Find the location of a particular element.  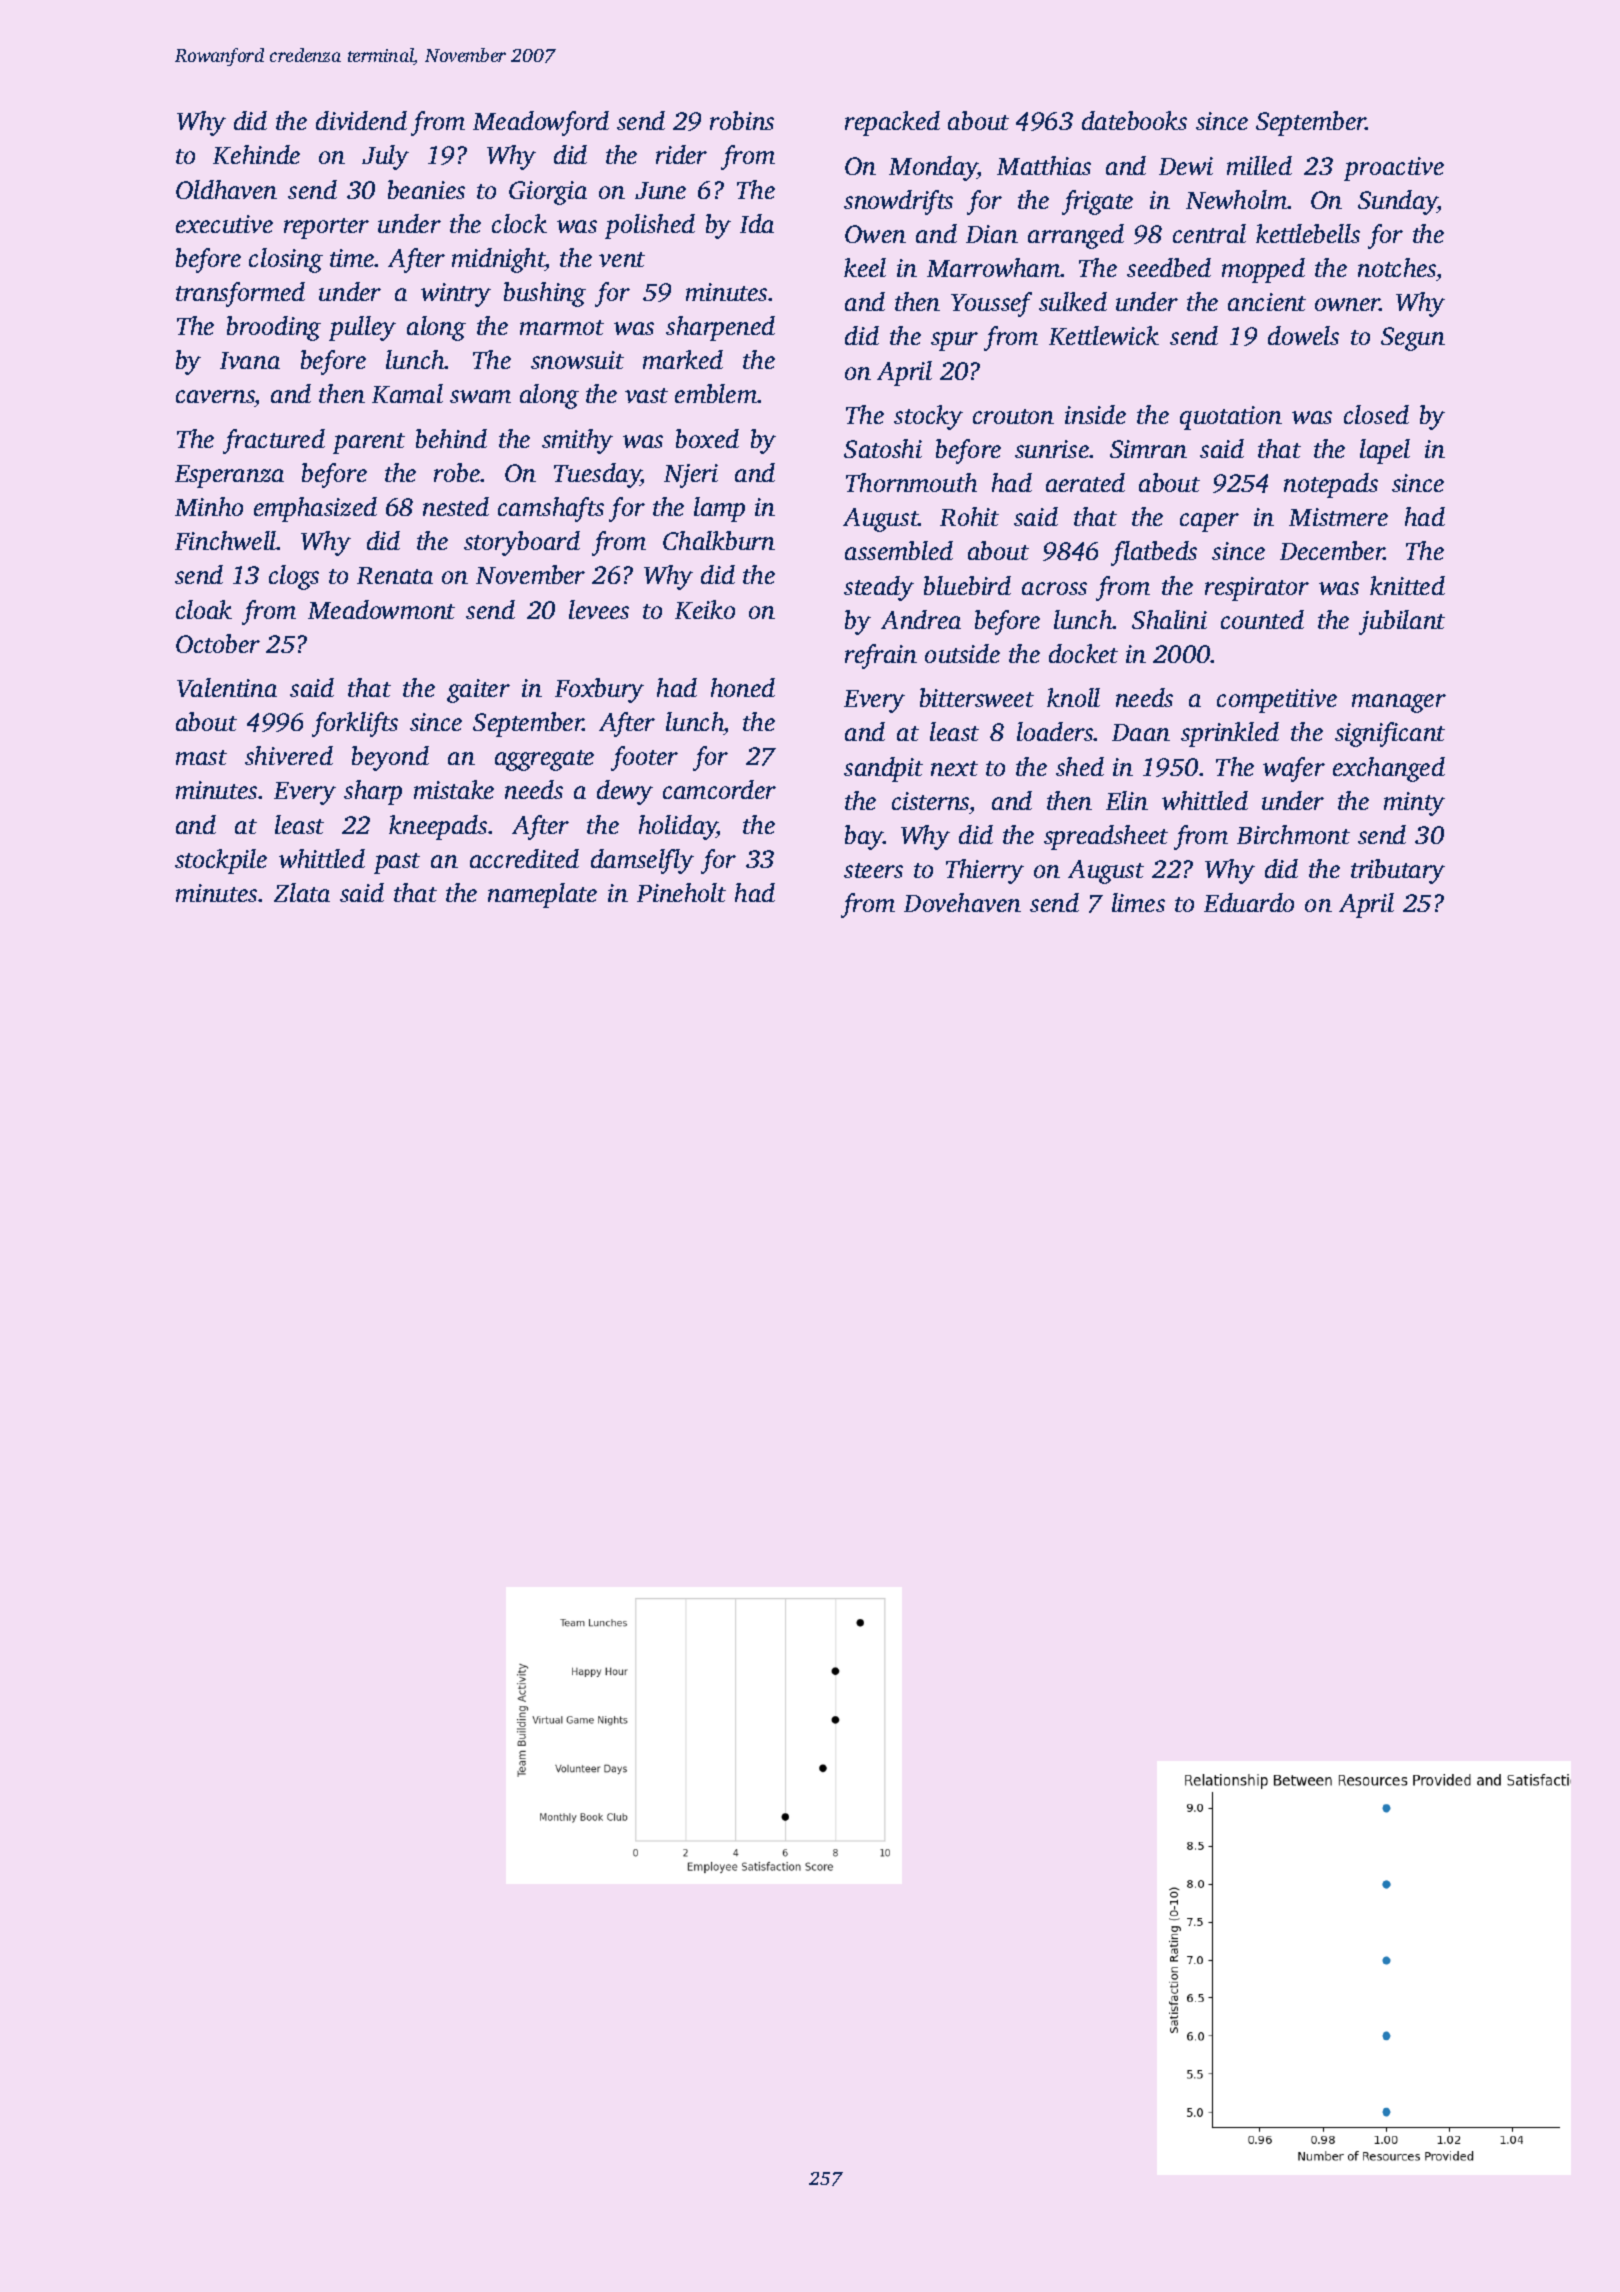

notches is located at coordinates (1397, 267).
